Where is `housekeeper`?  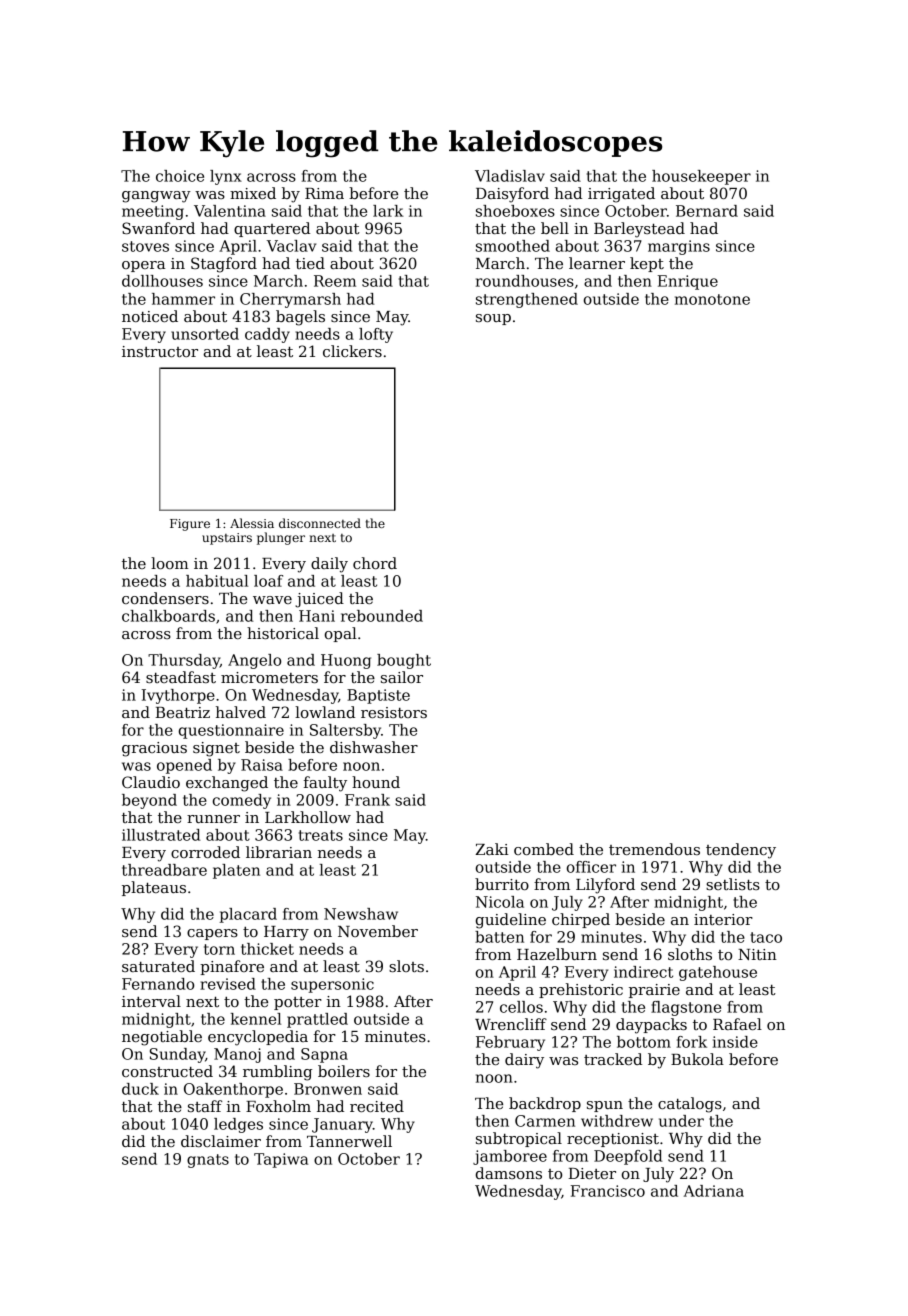 housekeeper is located at coordinates (701, 177).
